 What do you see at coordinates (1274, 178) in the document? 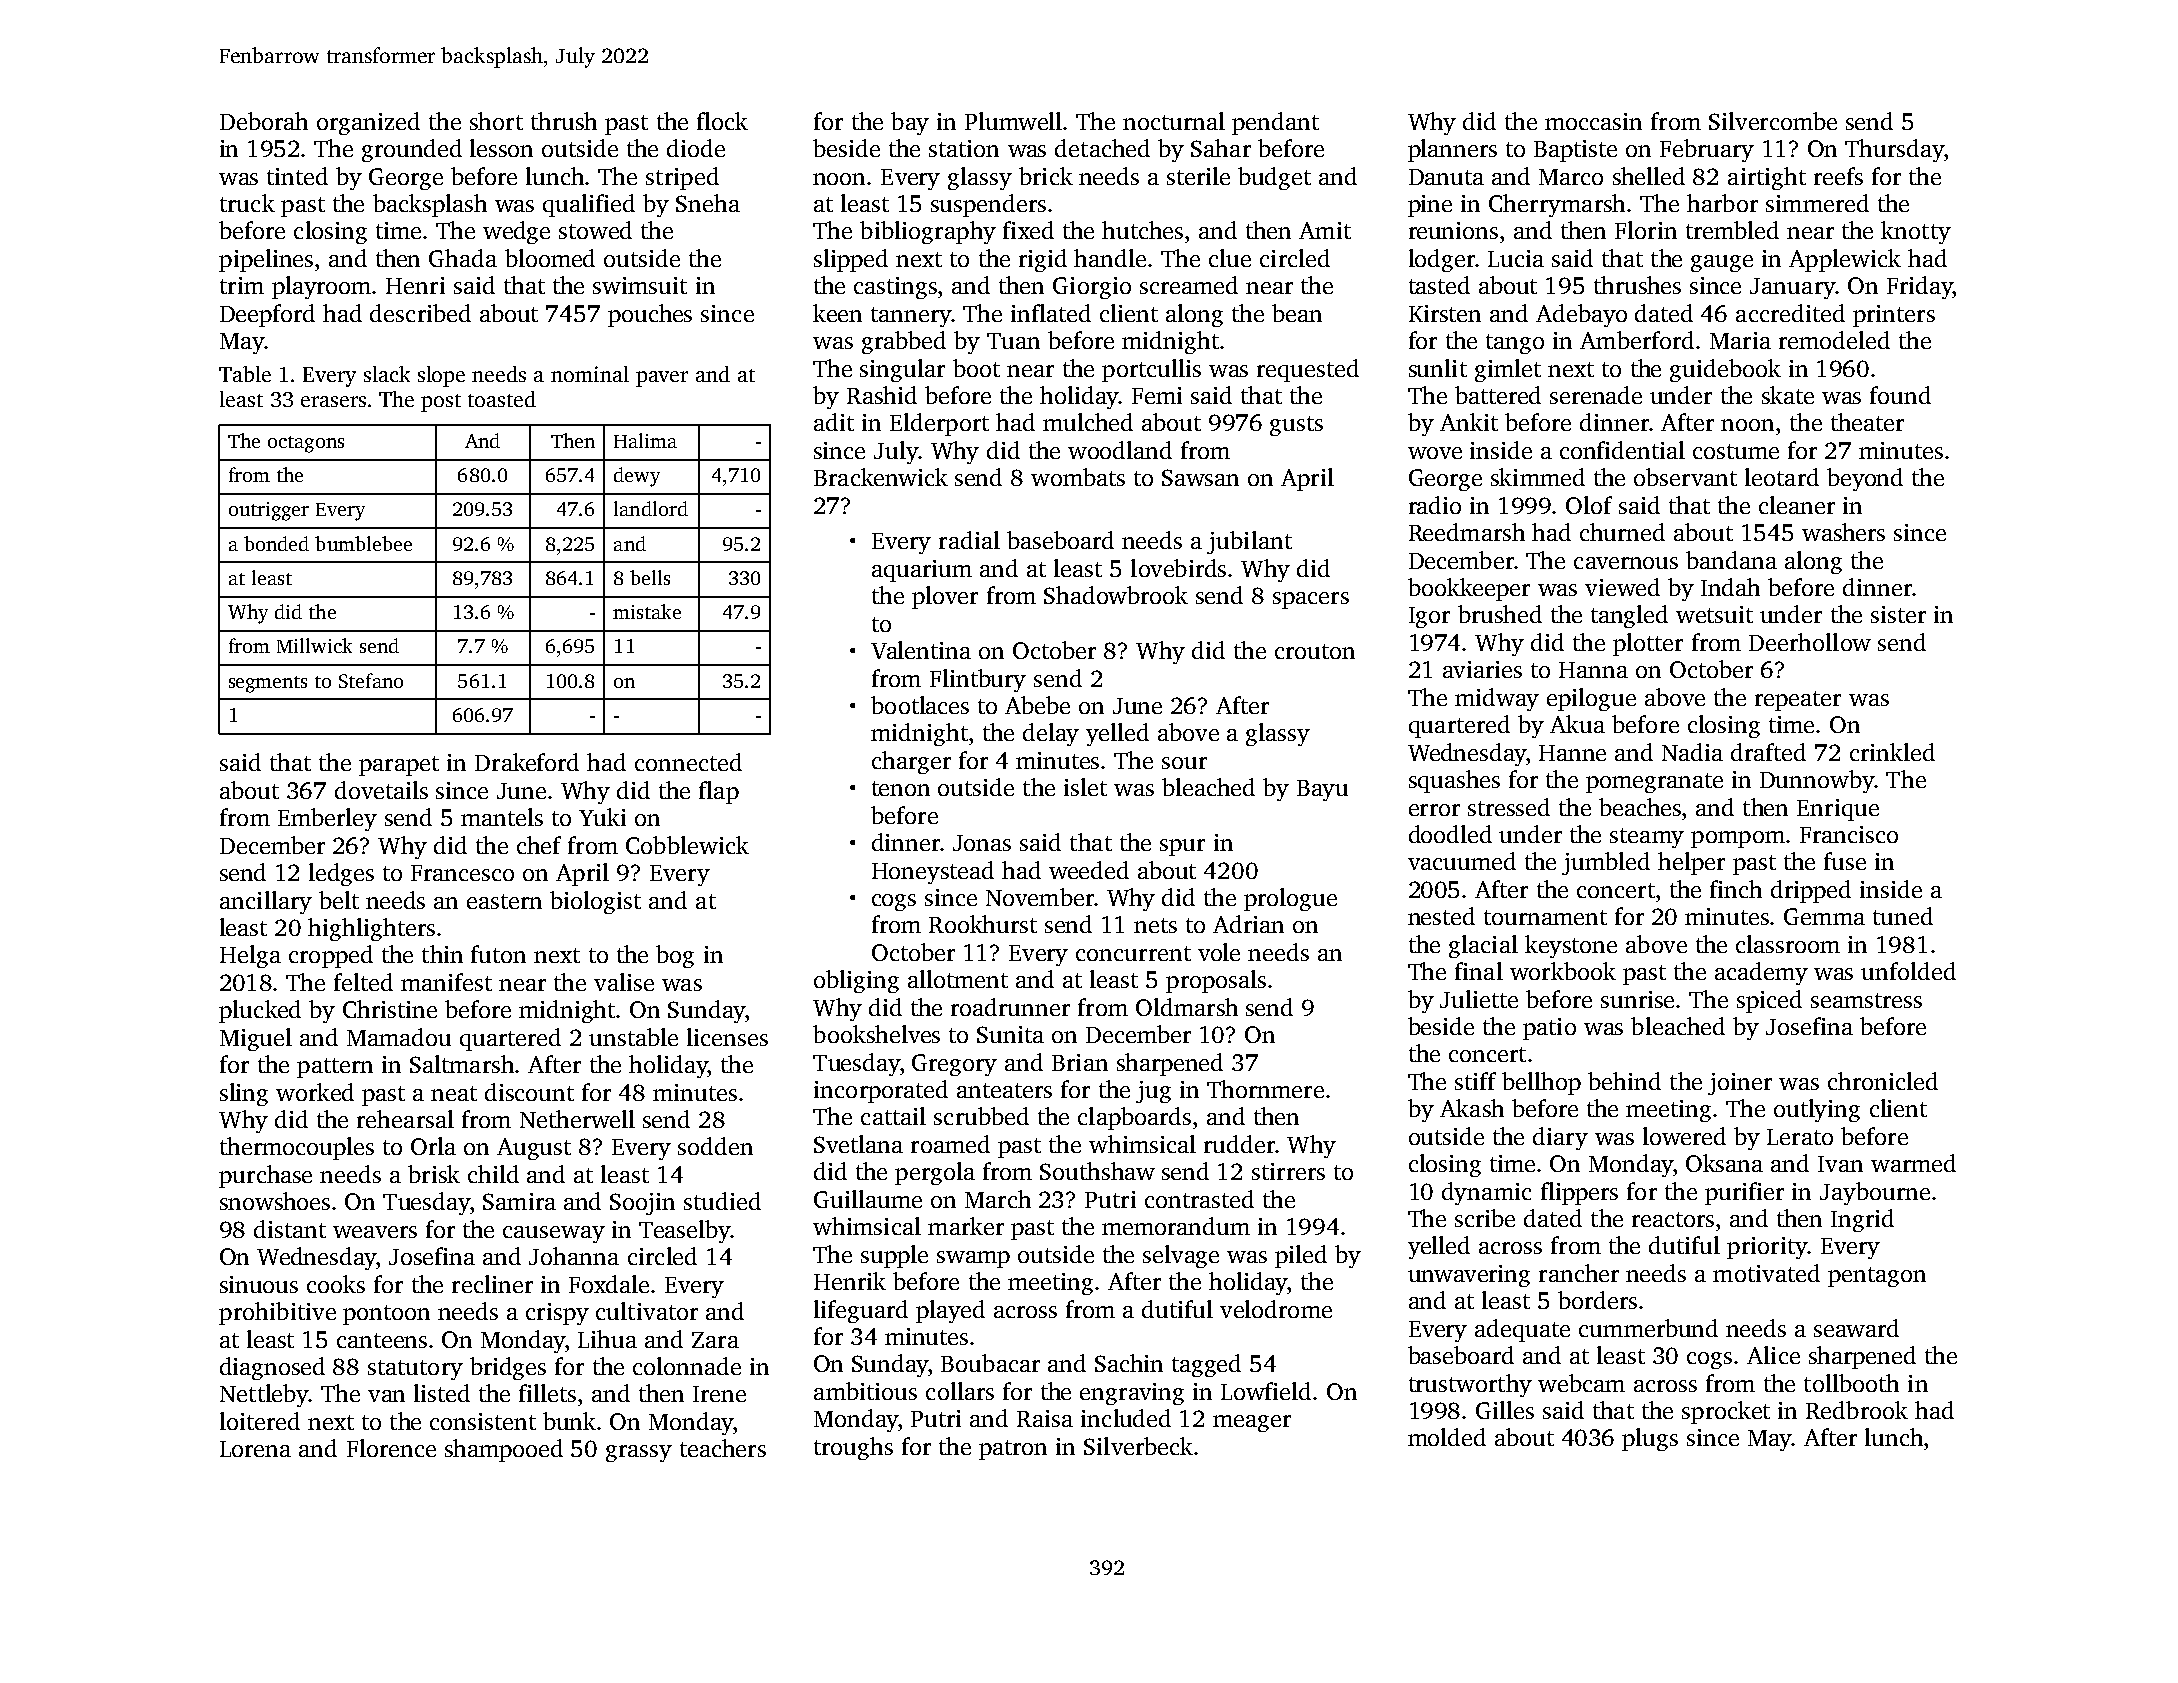
I see `budget` at bounding box center [1274, 178].
